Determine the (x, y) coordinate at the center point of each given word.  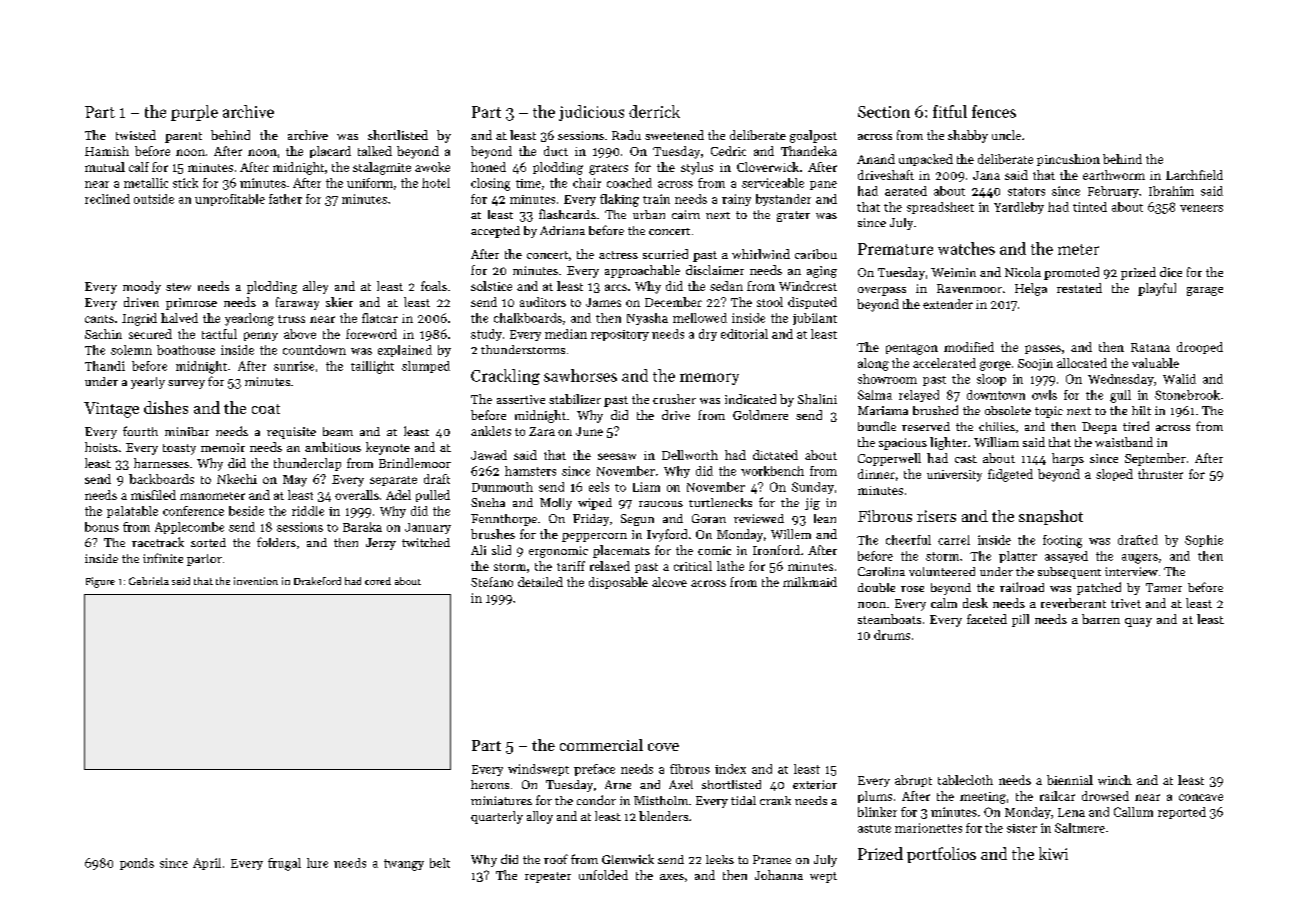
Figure (100, 582)
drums (892, 635)
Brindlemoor (415, 463)
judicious (591, 113)
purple (194, 113)
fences (994, 111)
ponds (137, 864)
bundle (877, 426)
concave (1201, 797)
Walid (1179, 379)
